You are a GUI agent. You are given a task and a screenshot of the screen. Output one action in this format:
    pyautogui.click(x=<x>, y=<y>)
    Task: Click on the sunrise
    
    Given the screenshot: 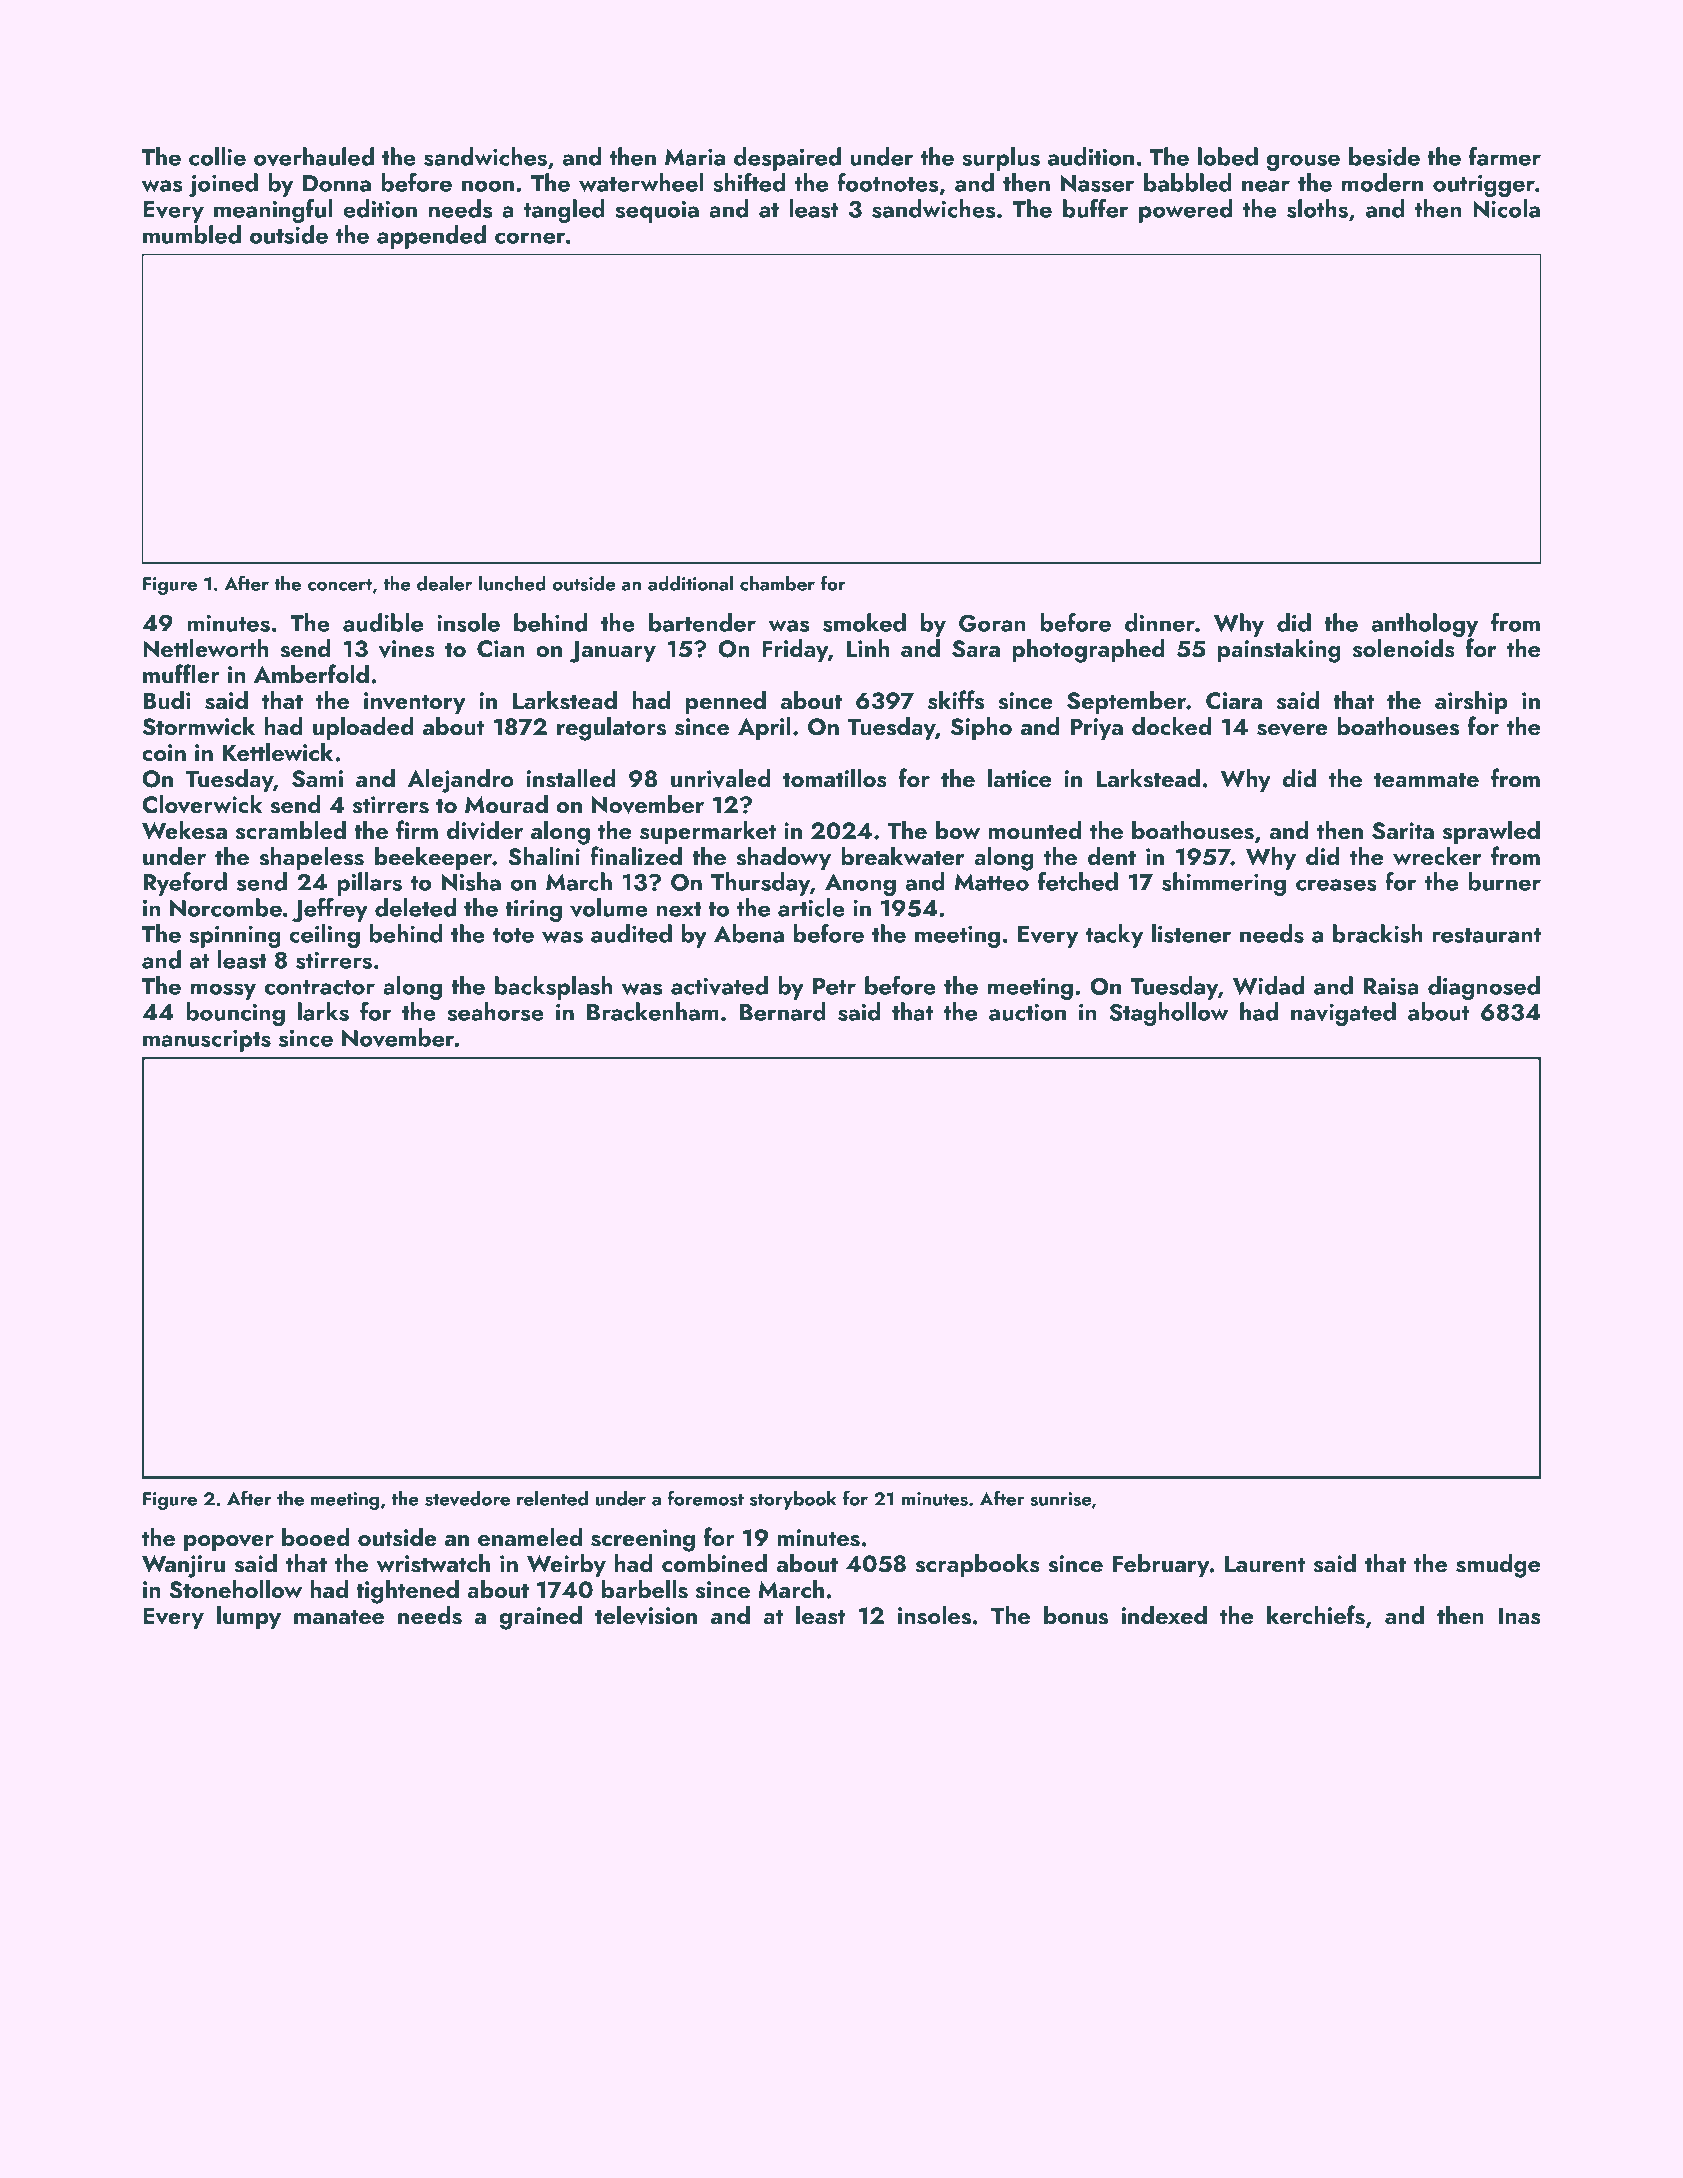 What is the action you would take?
    pyautogui.click(x=1061, y=1499)
